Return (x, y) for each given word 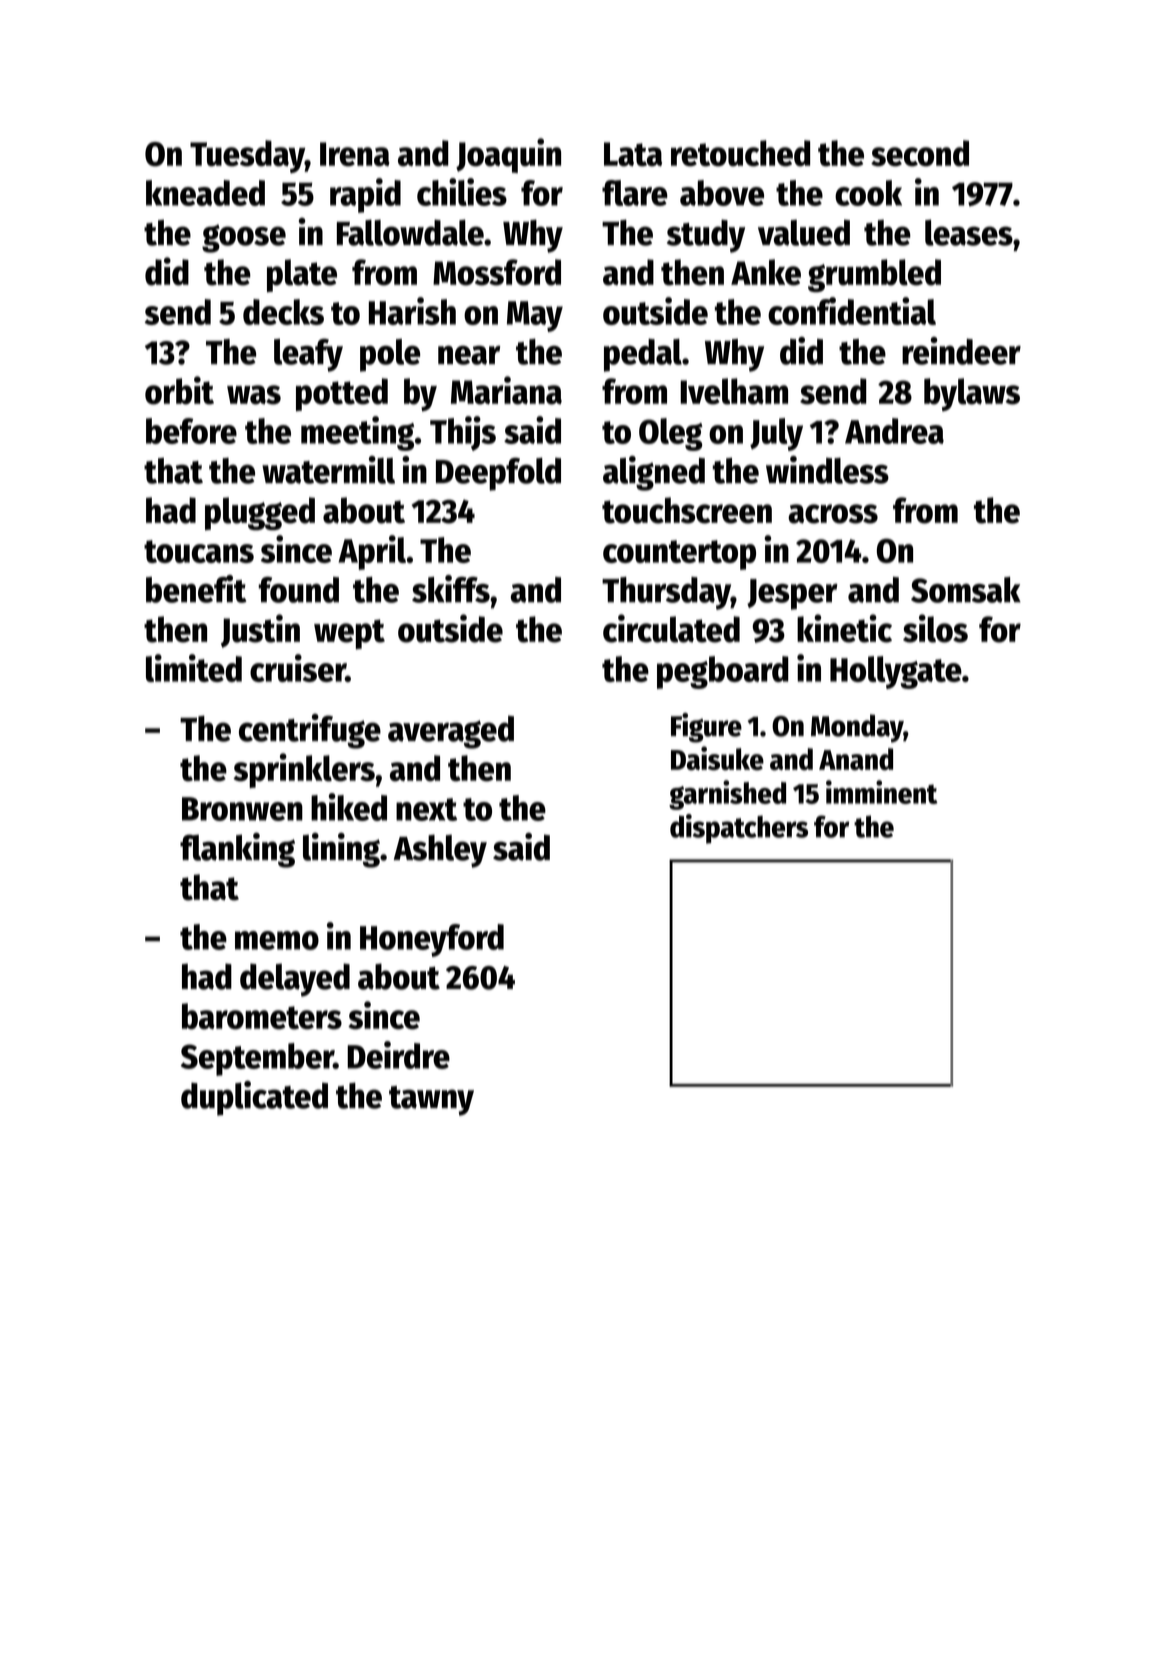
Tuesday (247, 156)
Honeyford (432, 940)
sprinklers (304, 770)
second (920, 153)
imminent (882, 792)
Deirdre (398, 1055)
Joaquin (508, 155)
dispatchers (739, 829)
